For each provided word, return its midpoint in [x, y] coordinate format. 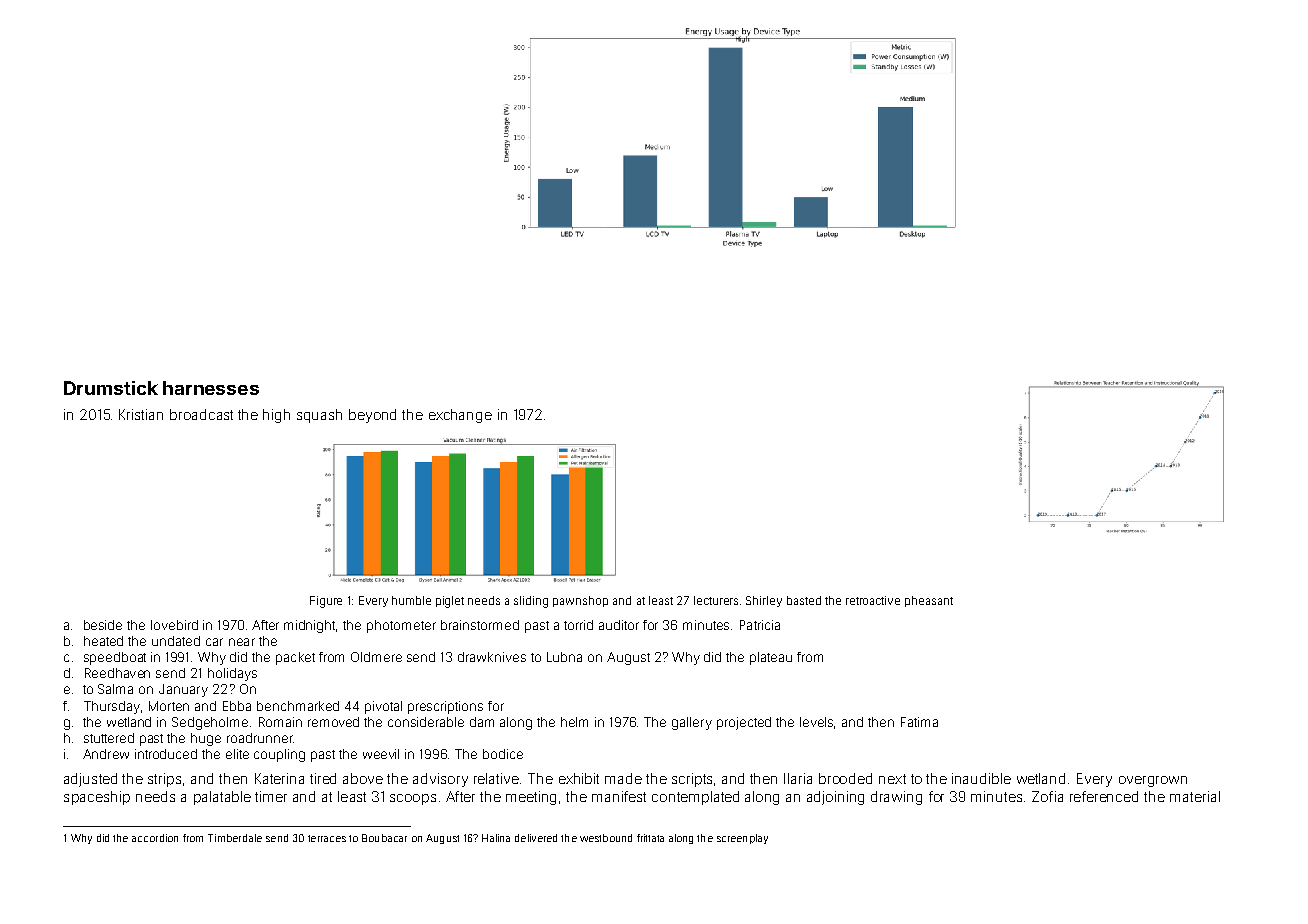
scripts [692, 780]
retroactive [873, 600]
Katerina [279, 778]
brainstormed [480, 625]
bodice [503, 754]
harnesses [211, 388]
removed [333, 722]
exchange [460, 416]
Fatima [919, 722]
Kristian [141, 414]
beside [103, 625]
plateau [771, 658]
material [1195, 796]
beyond [372, 416]
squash [319, 416]
